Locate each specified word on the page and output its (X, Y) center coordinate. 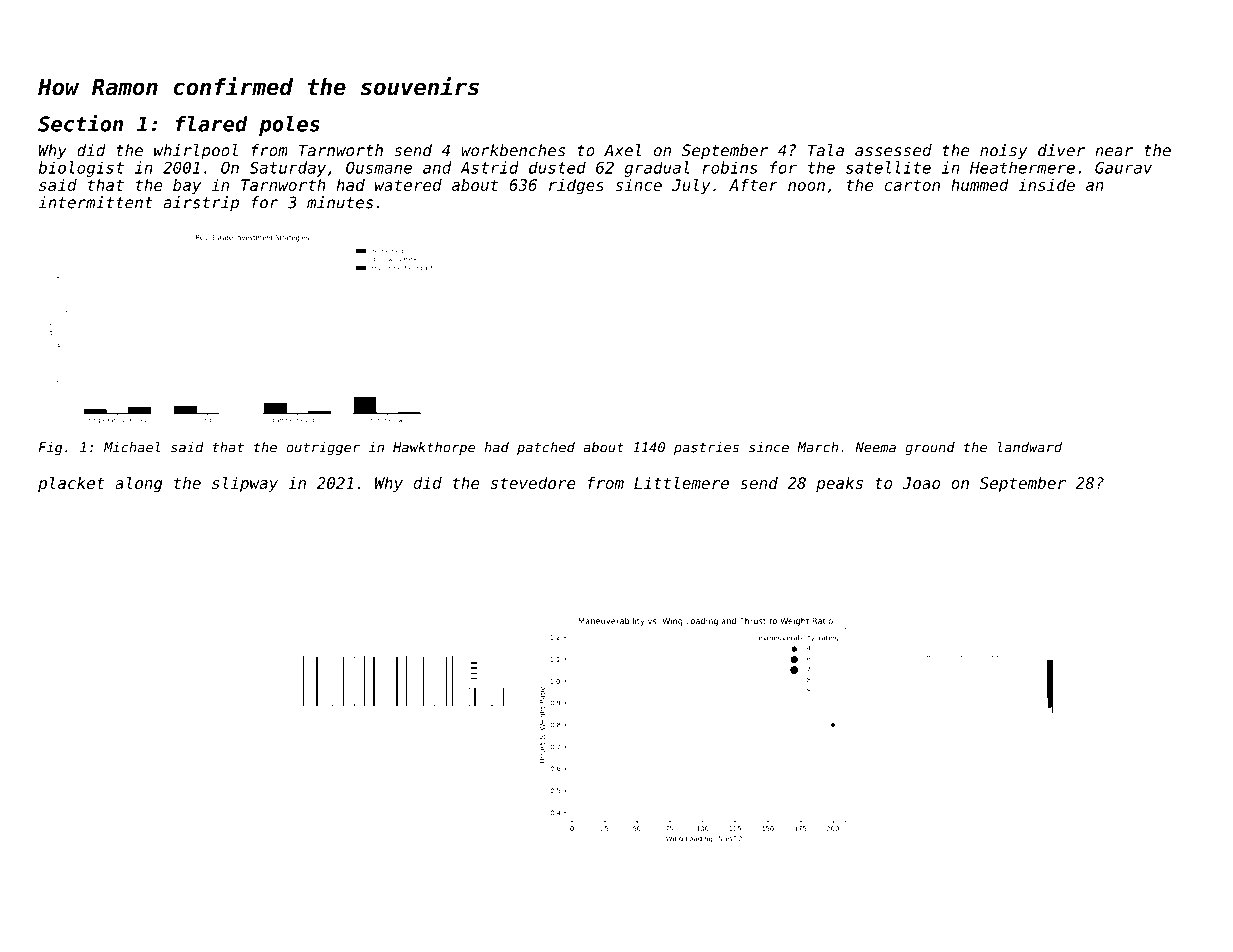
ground (930, 449)
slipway (245, 484)
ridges (576, 187)
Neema (875, 447)
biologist (81, 169)
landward (1030, 447)
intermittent (96, 202)
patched (546, 448)
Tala (826, 150)
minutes (340, 202)
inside (1046, 185)
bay (187, 186)
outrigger (323, 449)
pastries (706, 448)
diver (1061, 150)
